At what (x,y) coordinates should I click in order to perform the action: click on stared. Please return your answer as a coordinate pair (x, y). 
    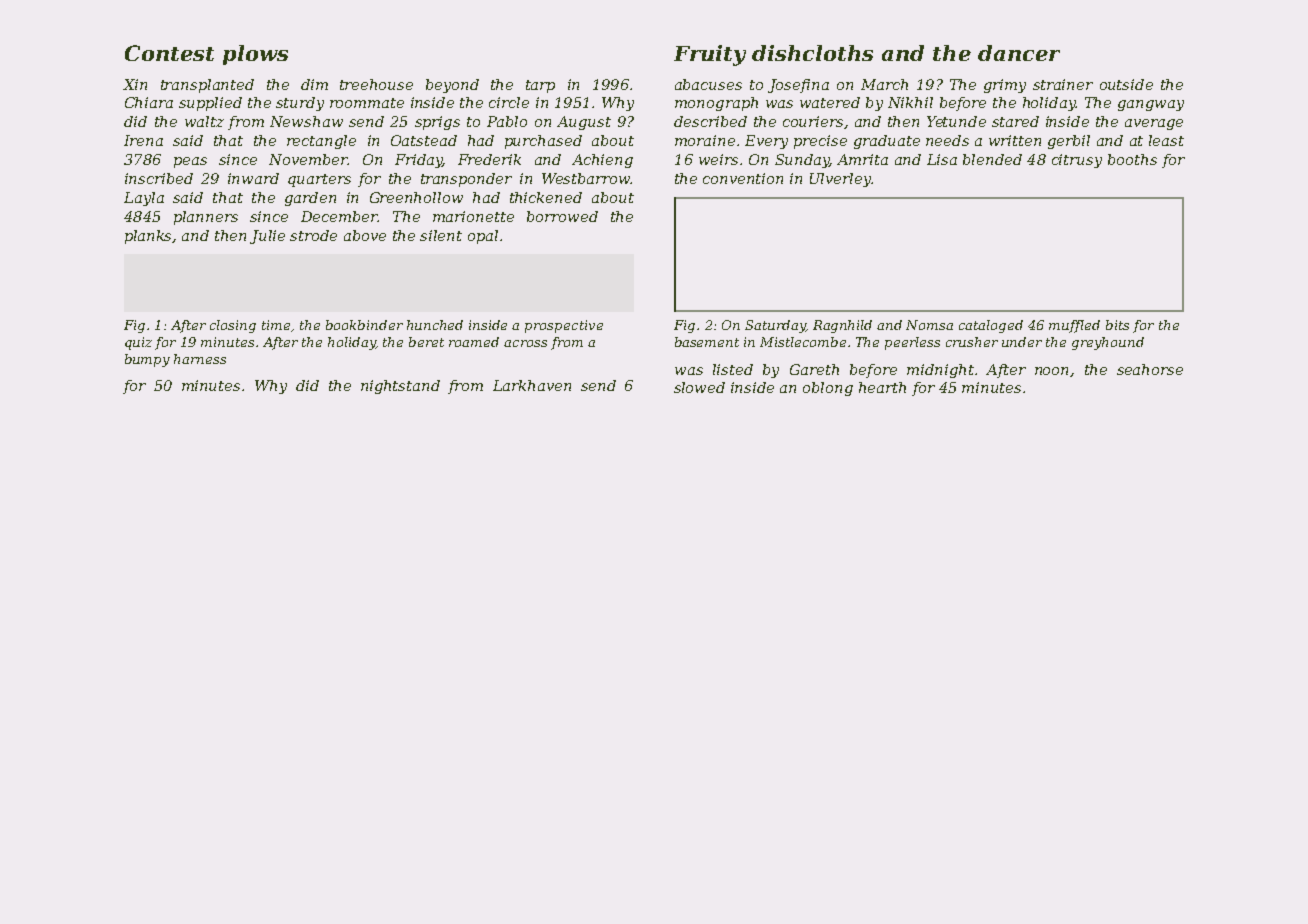
    Looking at the image, I should click on (1015, 121).
